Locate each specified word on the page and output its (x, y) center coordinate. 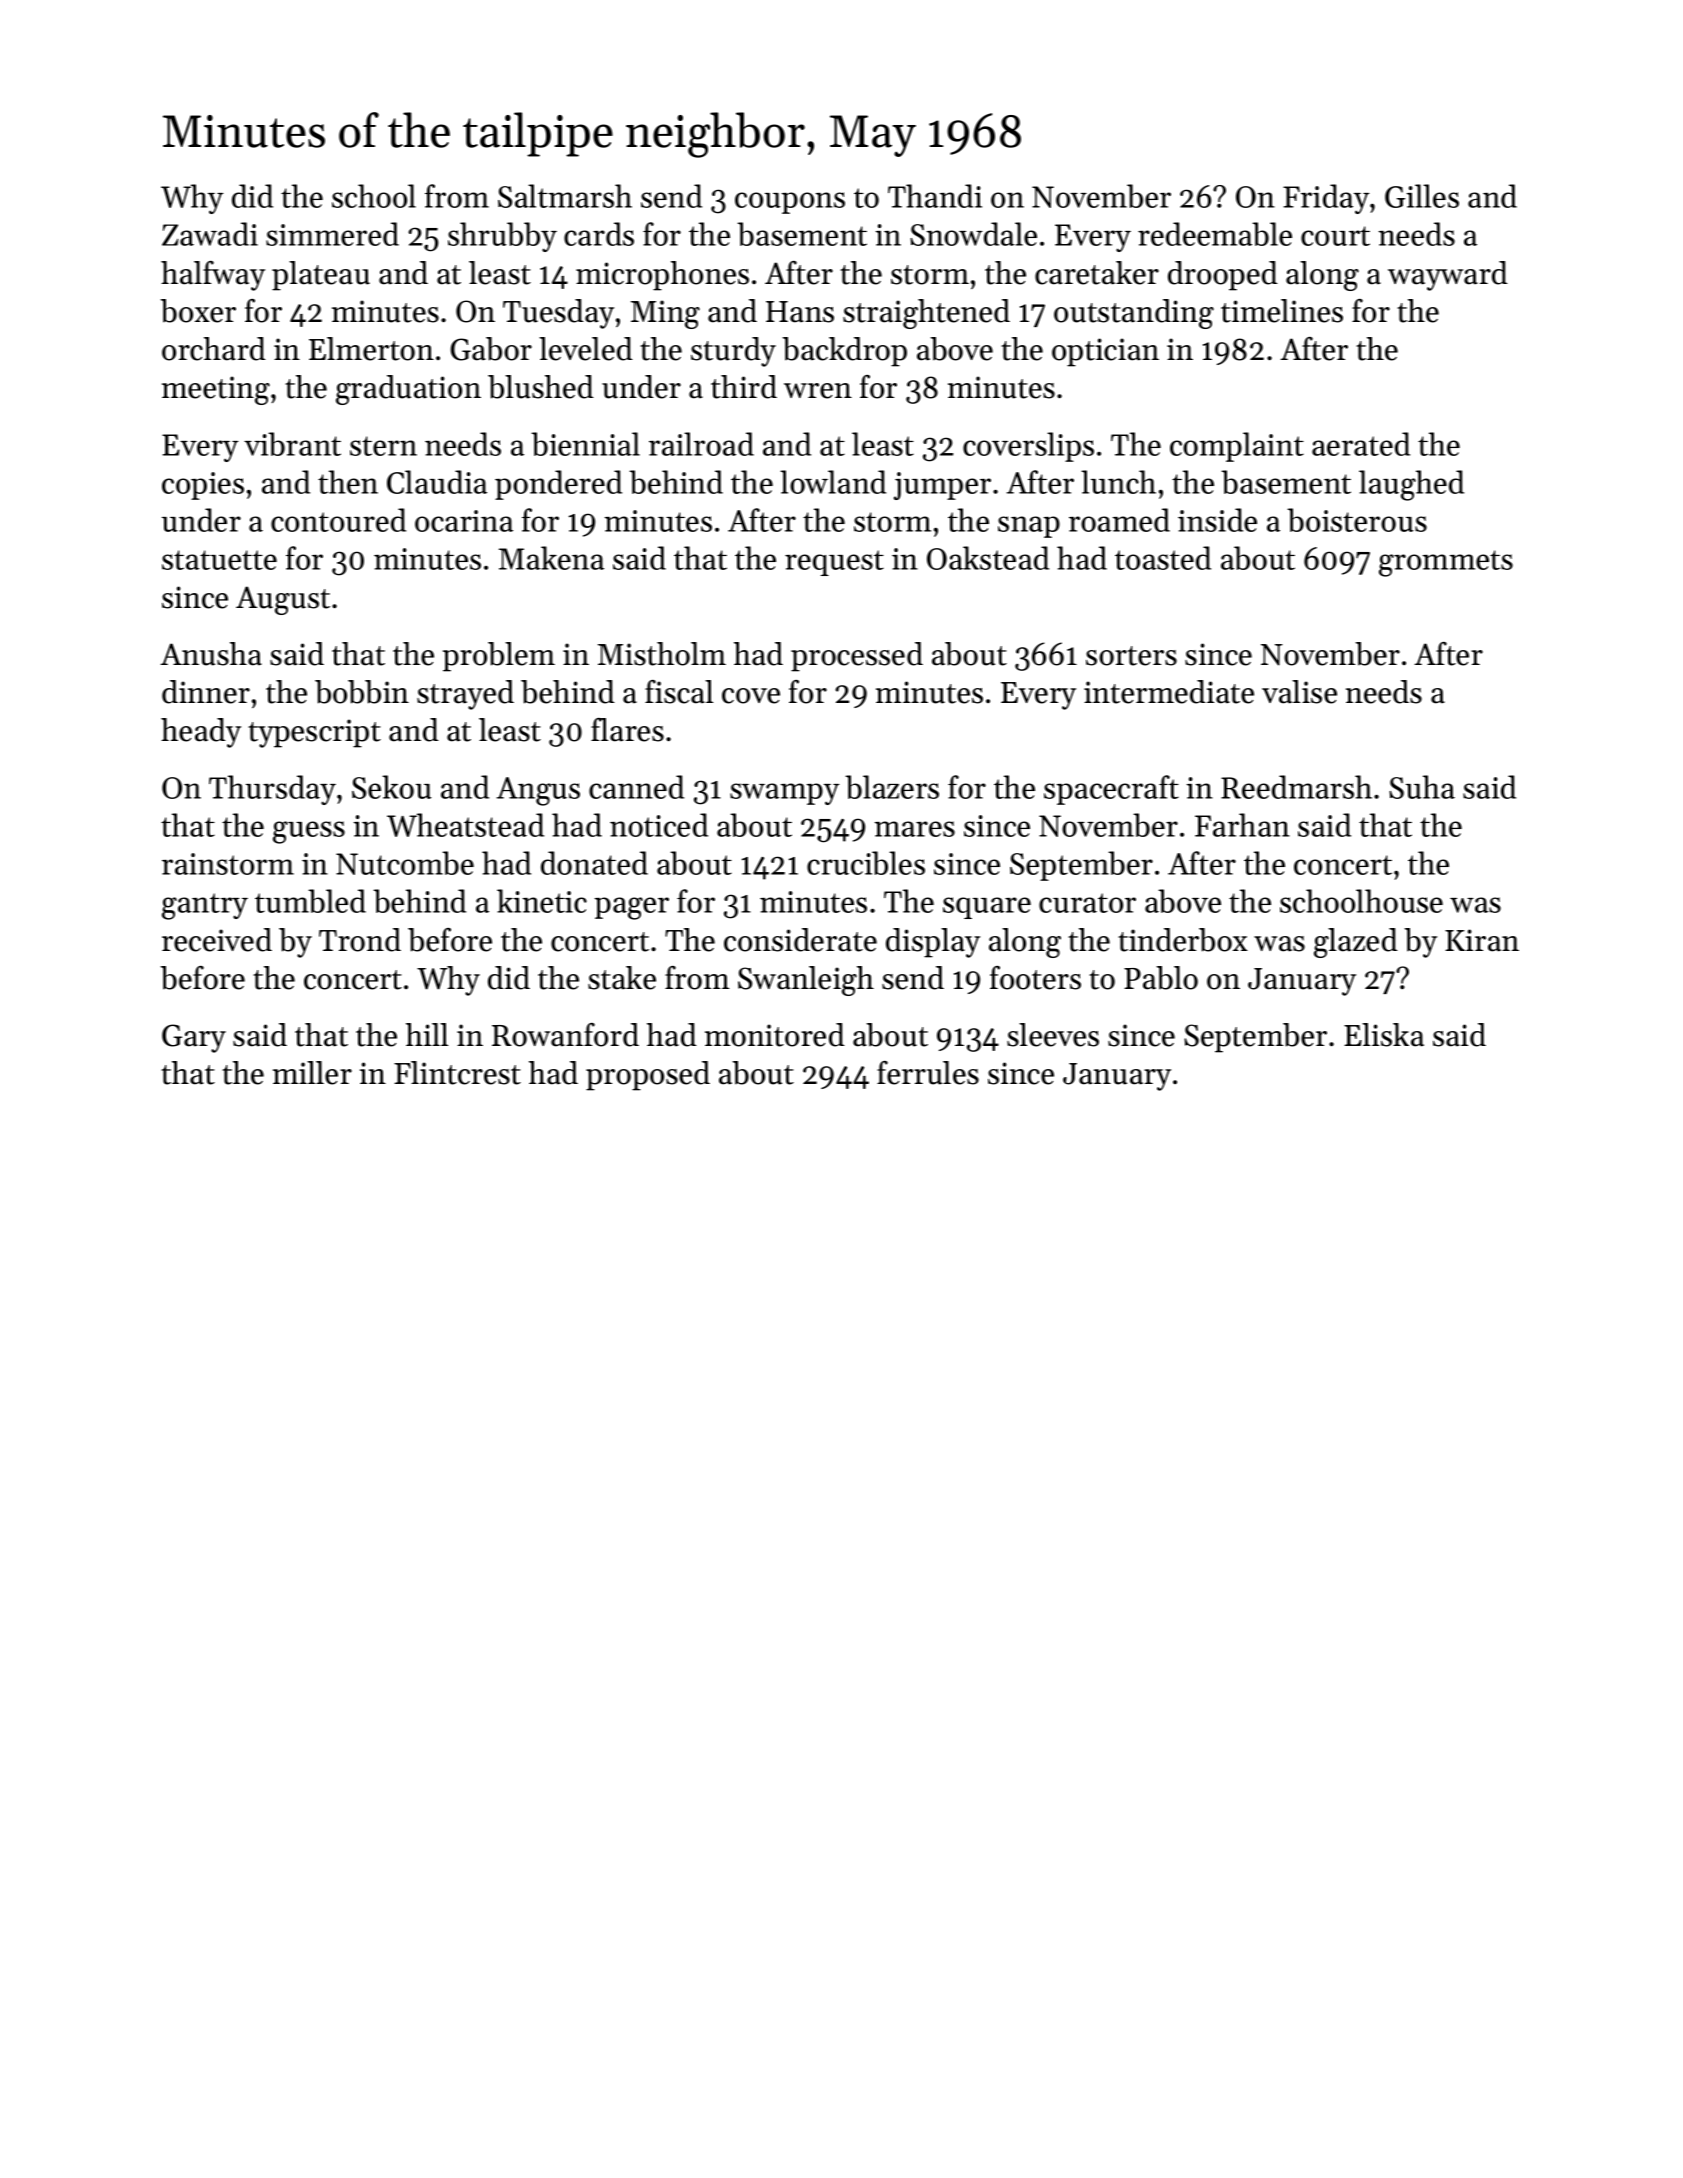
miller (312, 1073)
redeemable (1215, 234)
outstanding (1134, 314)
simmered (332, 234)
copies (203, 486)
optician (1105, 352)
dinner (206, 692)
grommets (1446, 563)
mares (915, 829)
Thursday (272, 790)
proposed (648, 1076)
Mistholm (662, 654)
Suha (1422, 787)
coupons (790, 203)
